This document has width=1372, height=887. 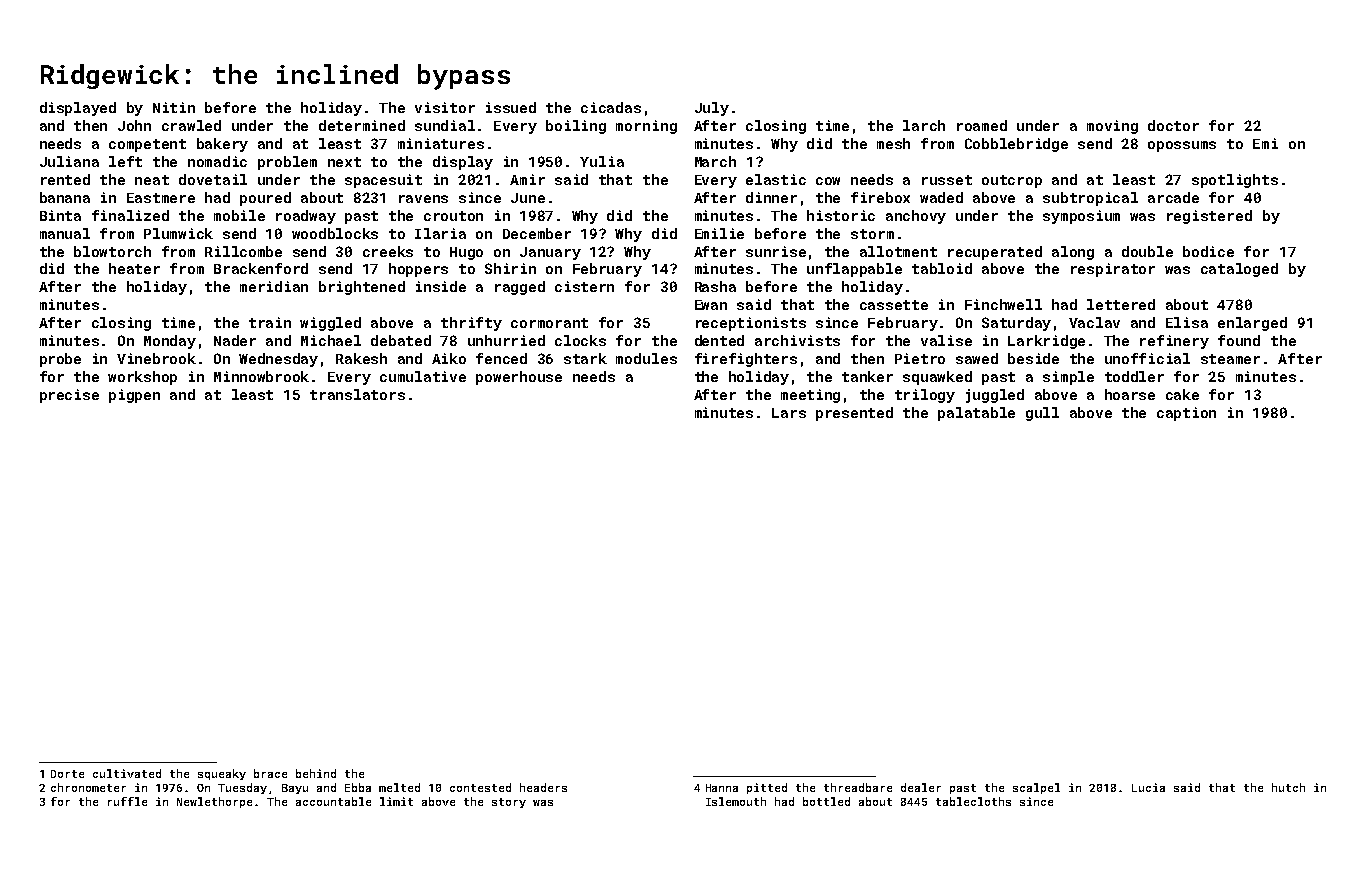 I want to click on sundial, so click(x=445, y=125).
